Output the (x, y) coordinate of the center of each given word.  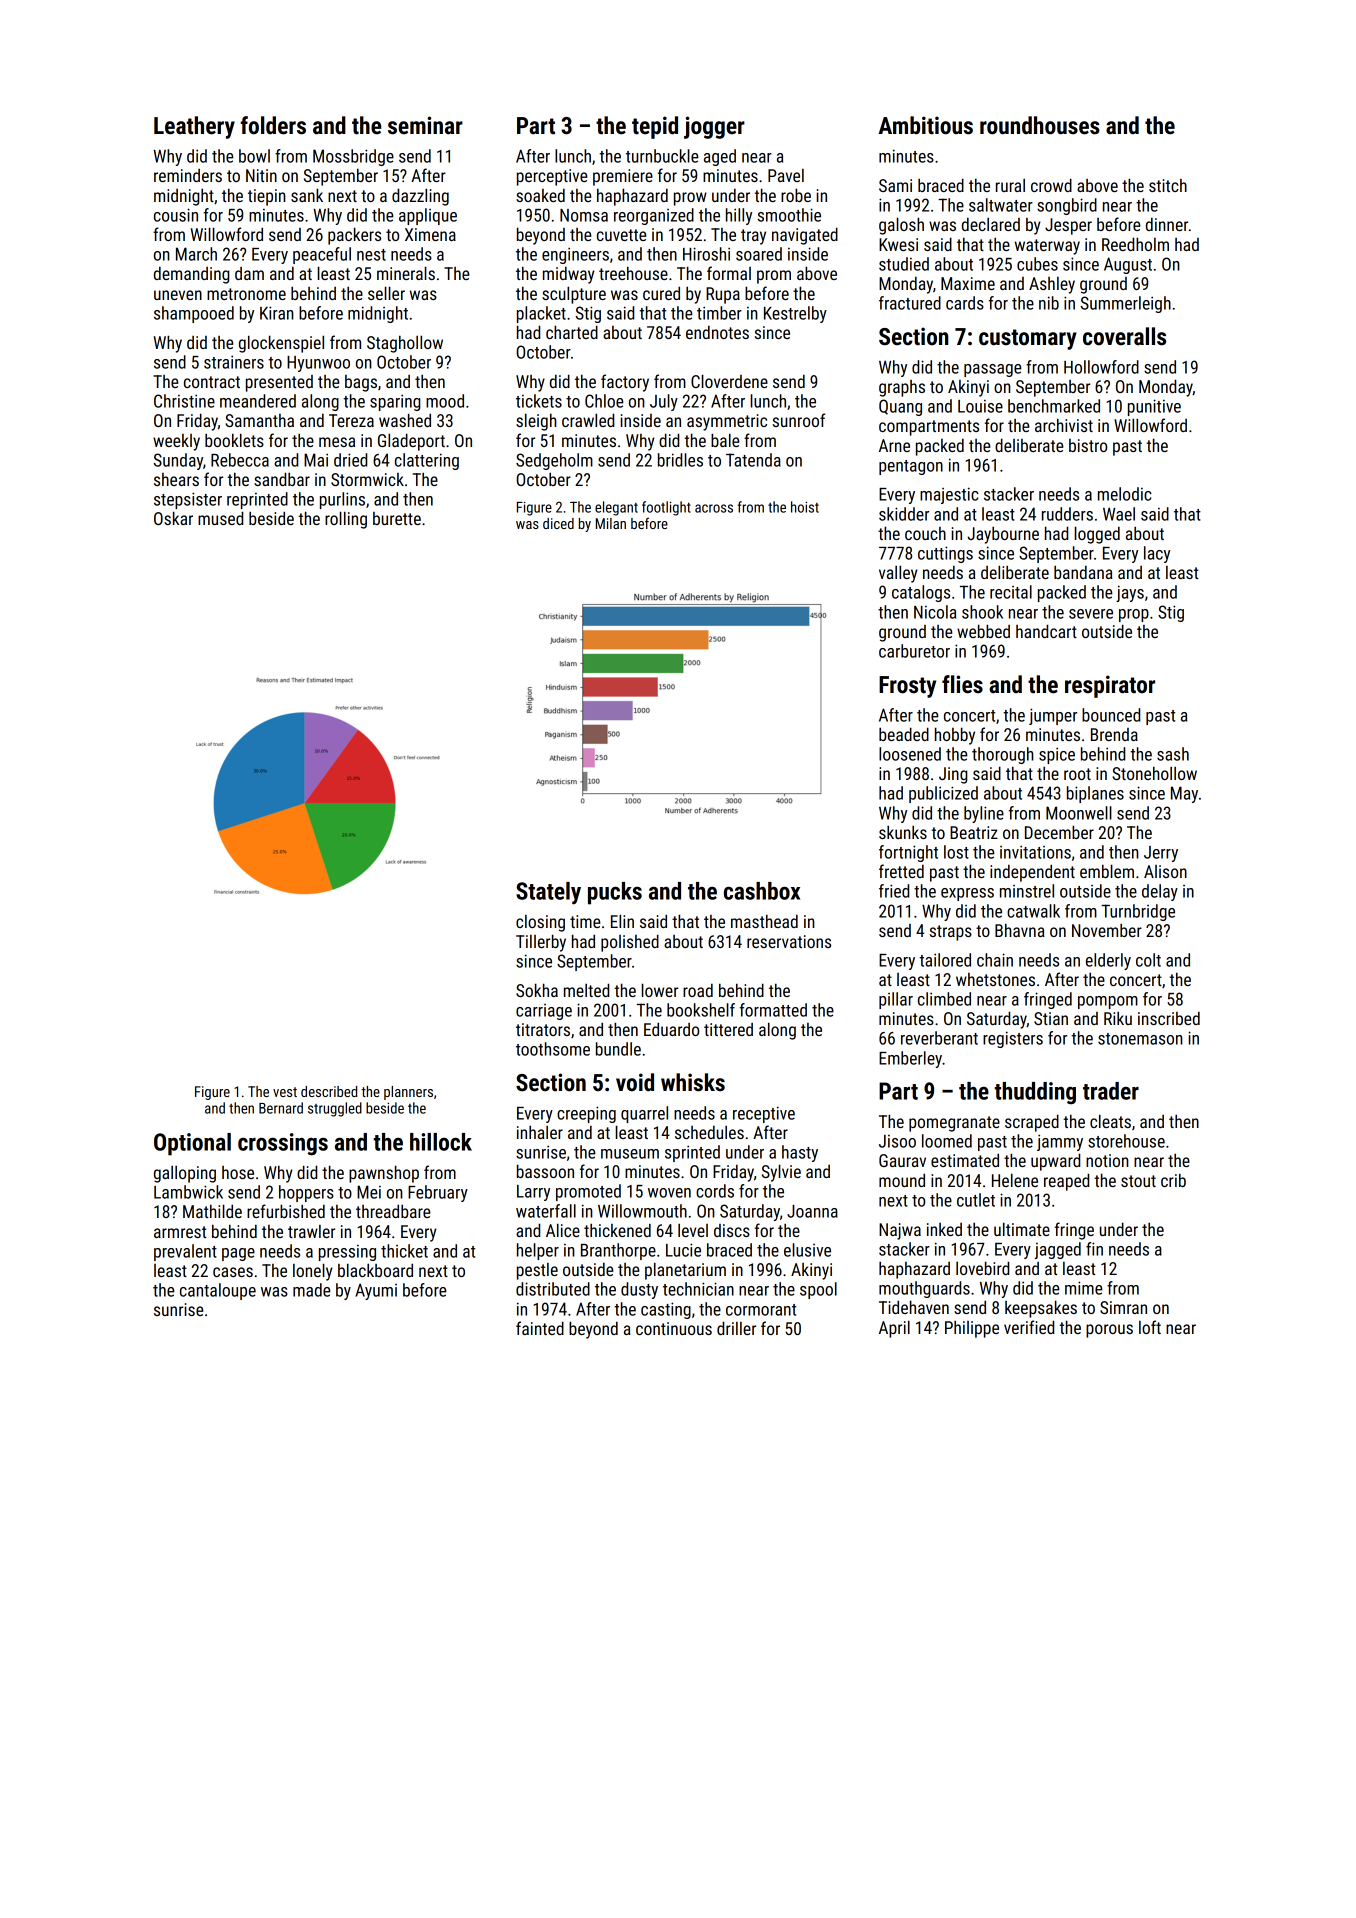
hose (238, 1172)
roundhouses (1040, 125)
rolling (346, 520)
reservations (789, 941)
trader (1111, 1091)
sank (307, 195)
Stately (548, 893)
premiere (623, 177)
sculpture (574, 295)
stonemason (1140, 1039)
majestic (949, 495)
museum (630, 1154)
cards (965, 303)
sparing (395, 402)
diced (558, 523)
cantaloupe (218, 1291)
